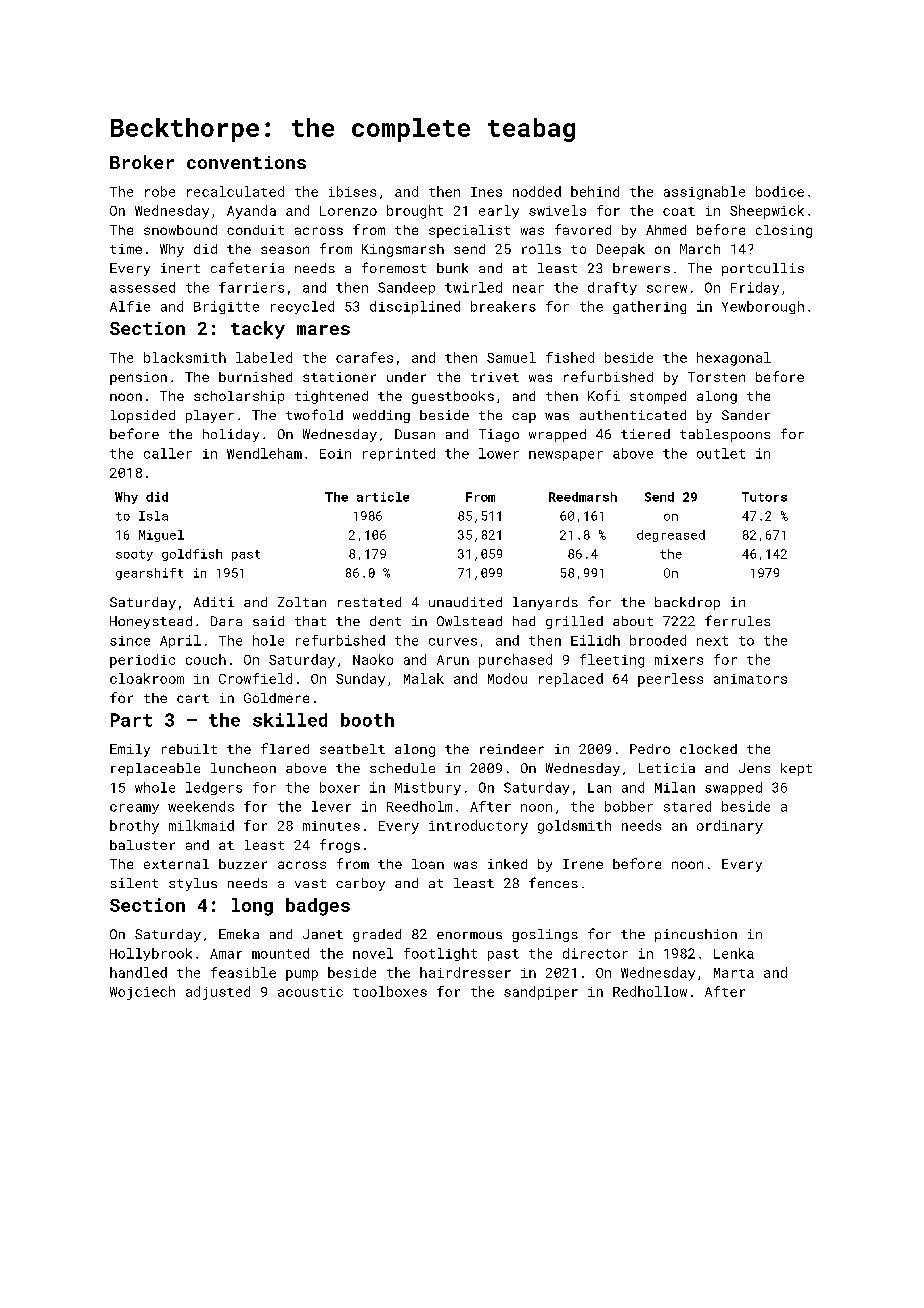  I want to click on Kingsmarsh, so click(403, 250).
